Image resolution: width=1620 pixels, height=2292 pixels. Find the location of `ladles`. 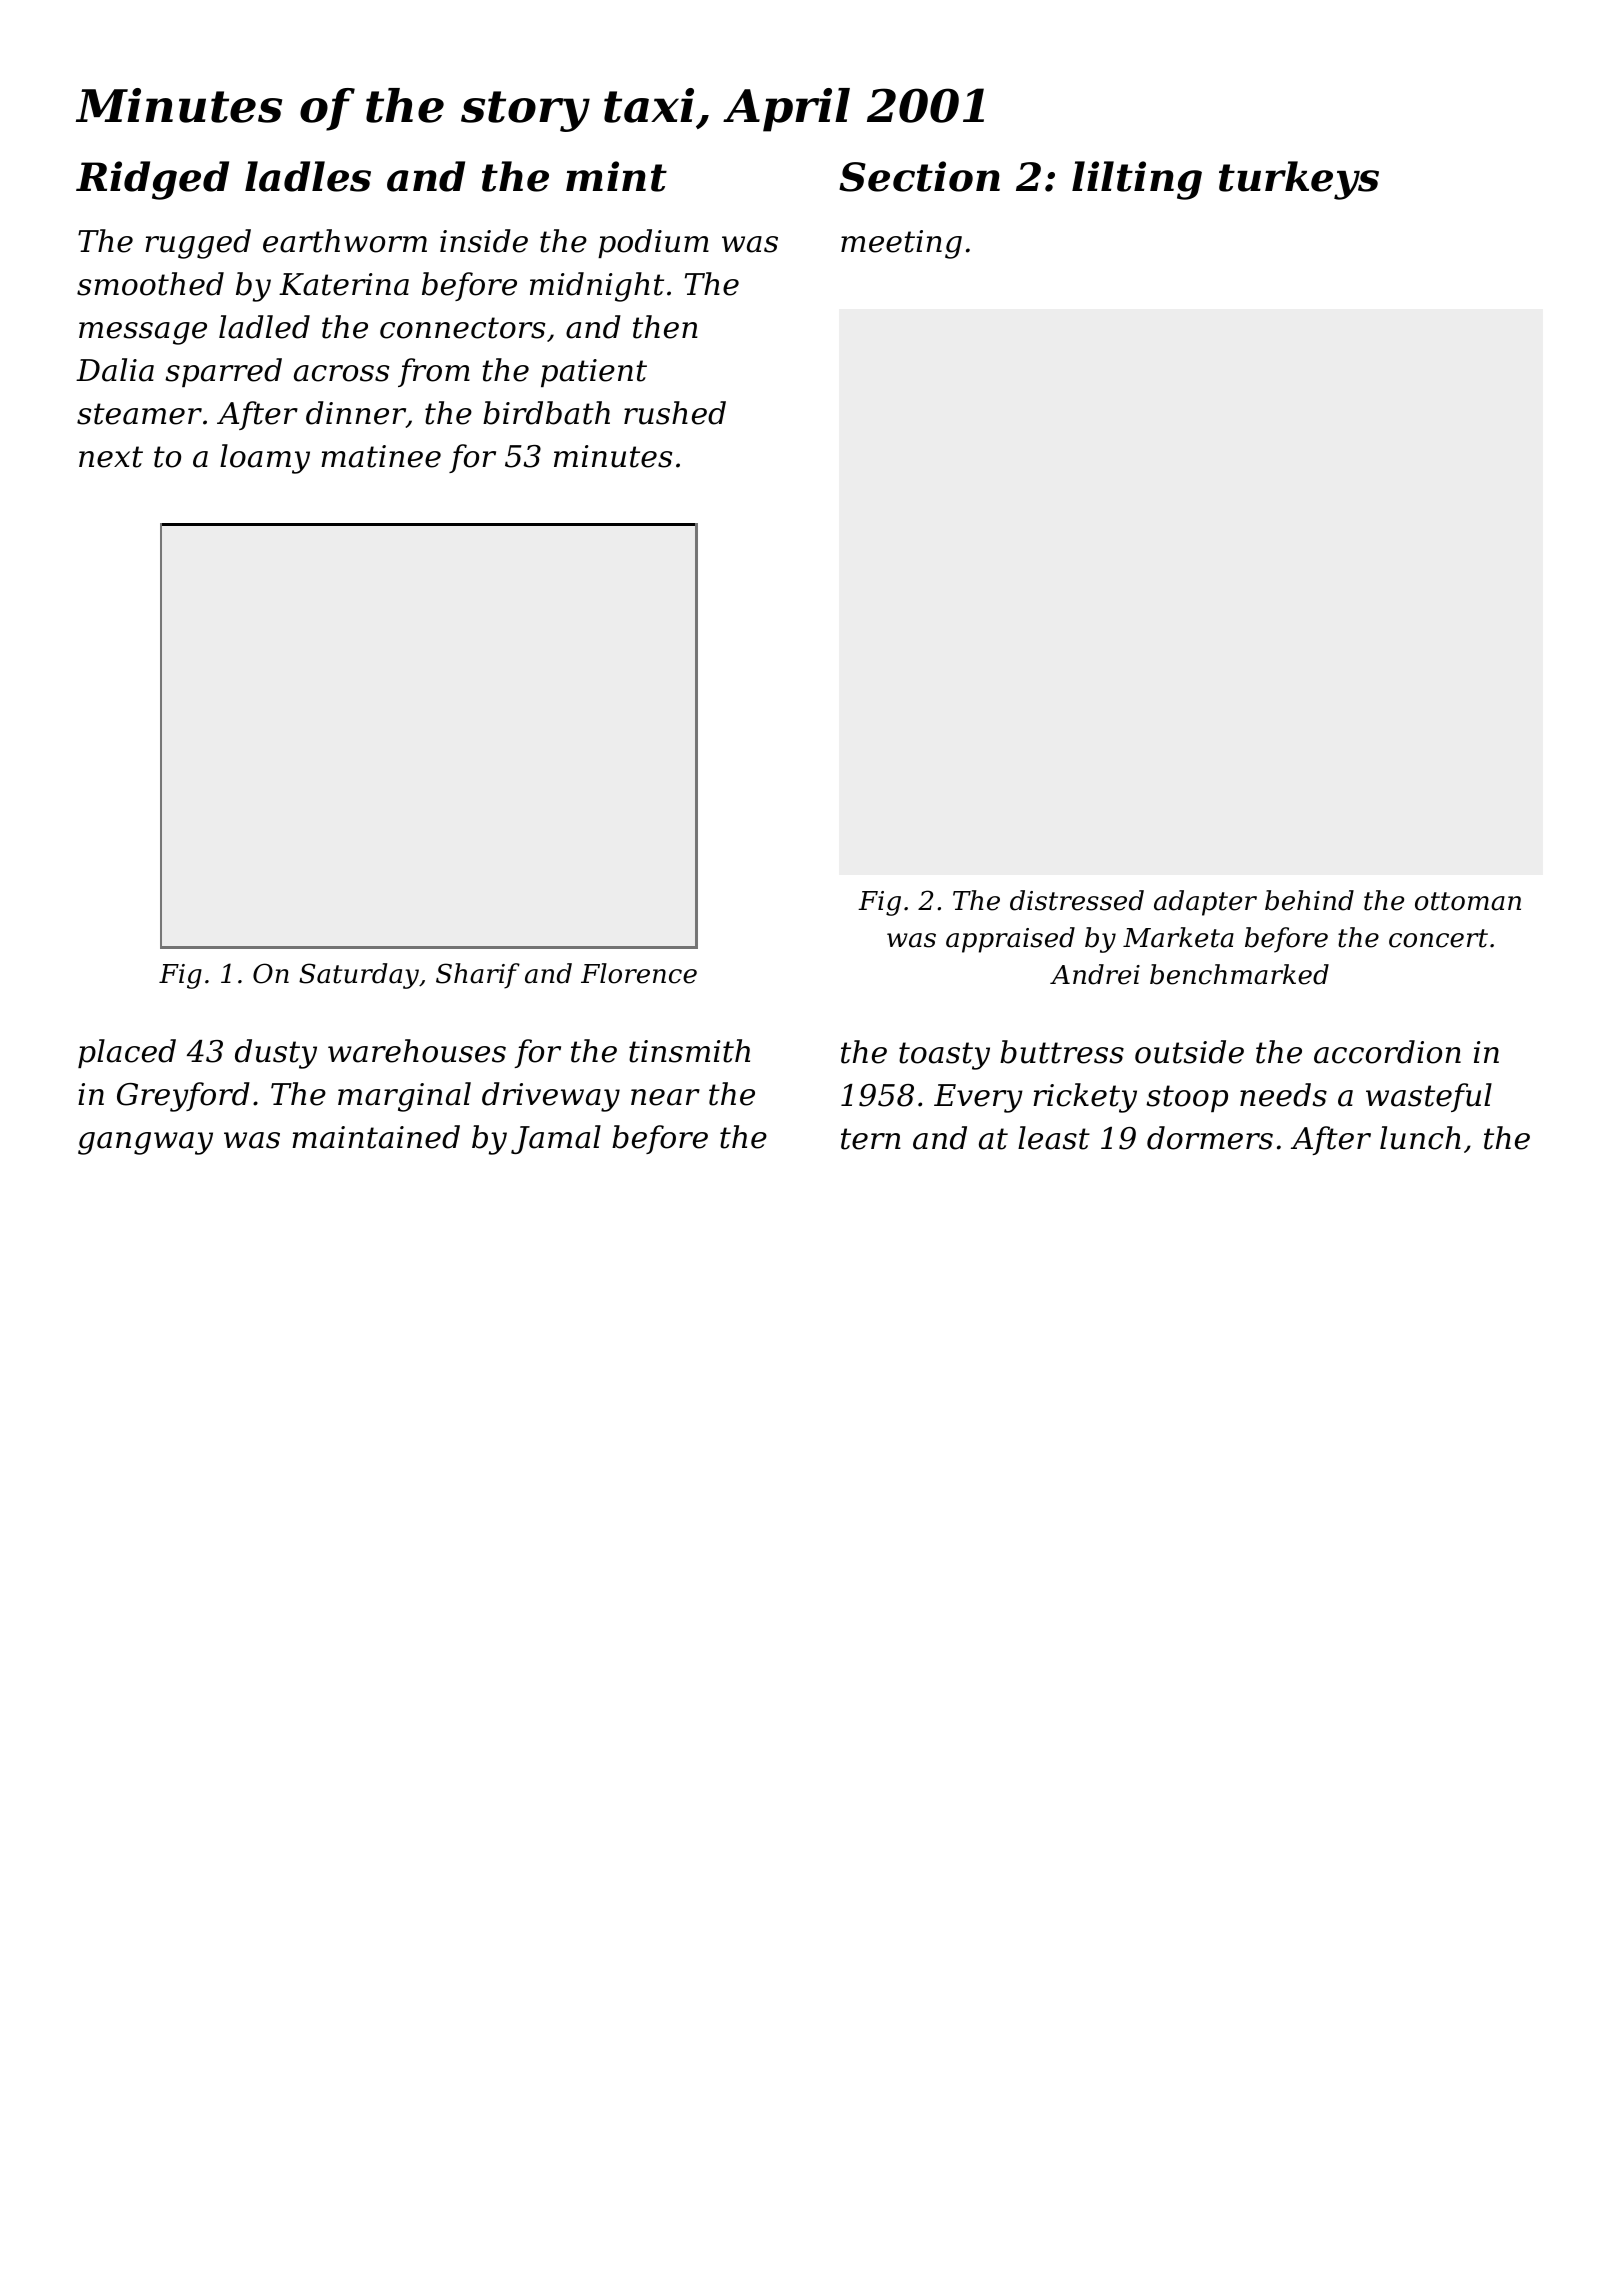

ladles is located at coordinates (308, 176).
